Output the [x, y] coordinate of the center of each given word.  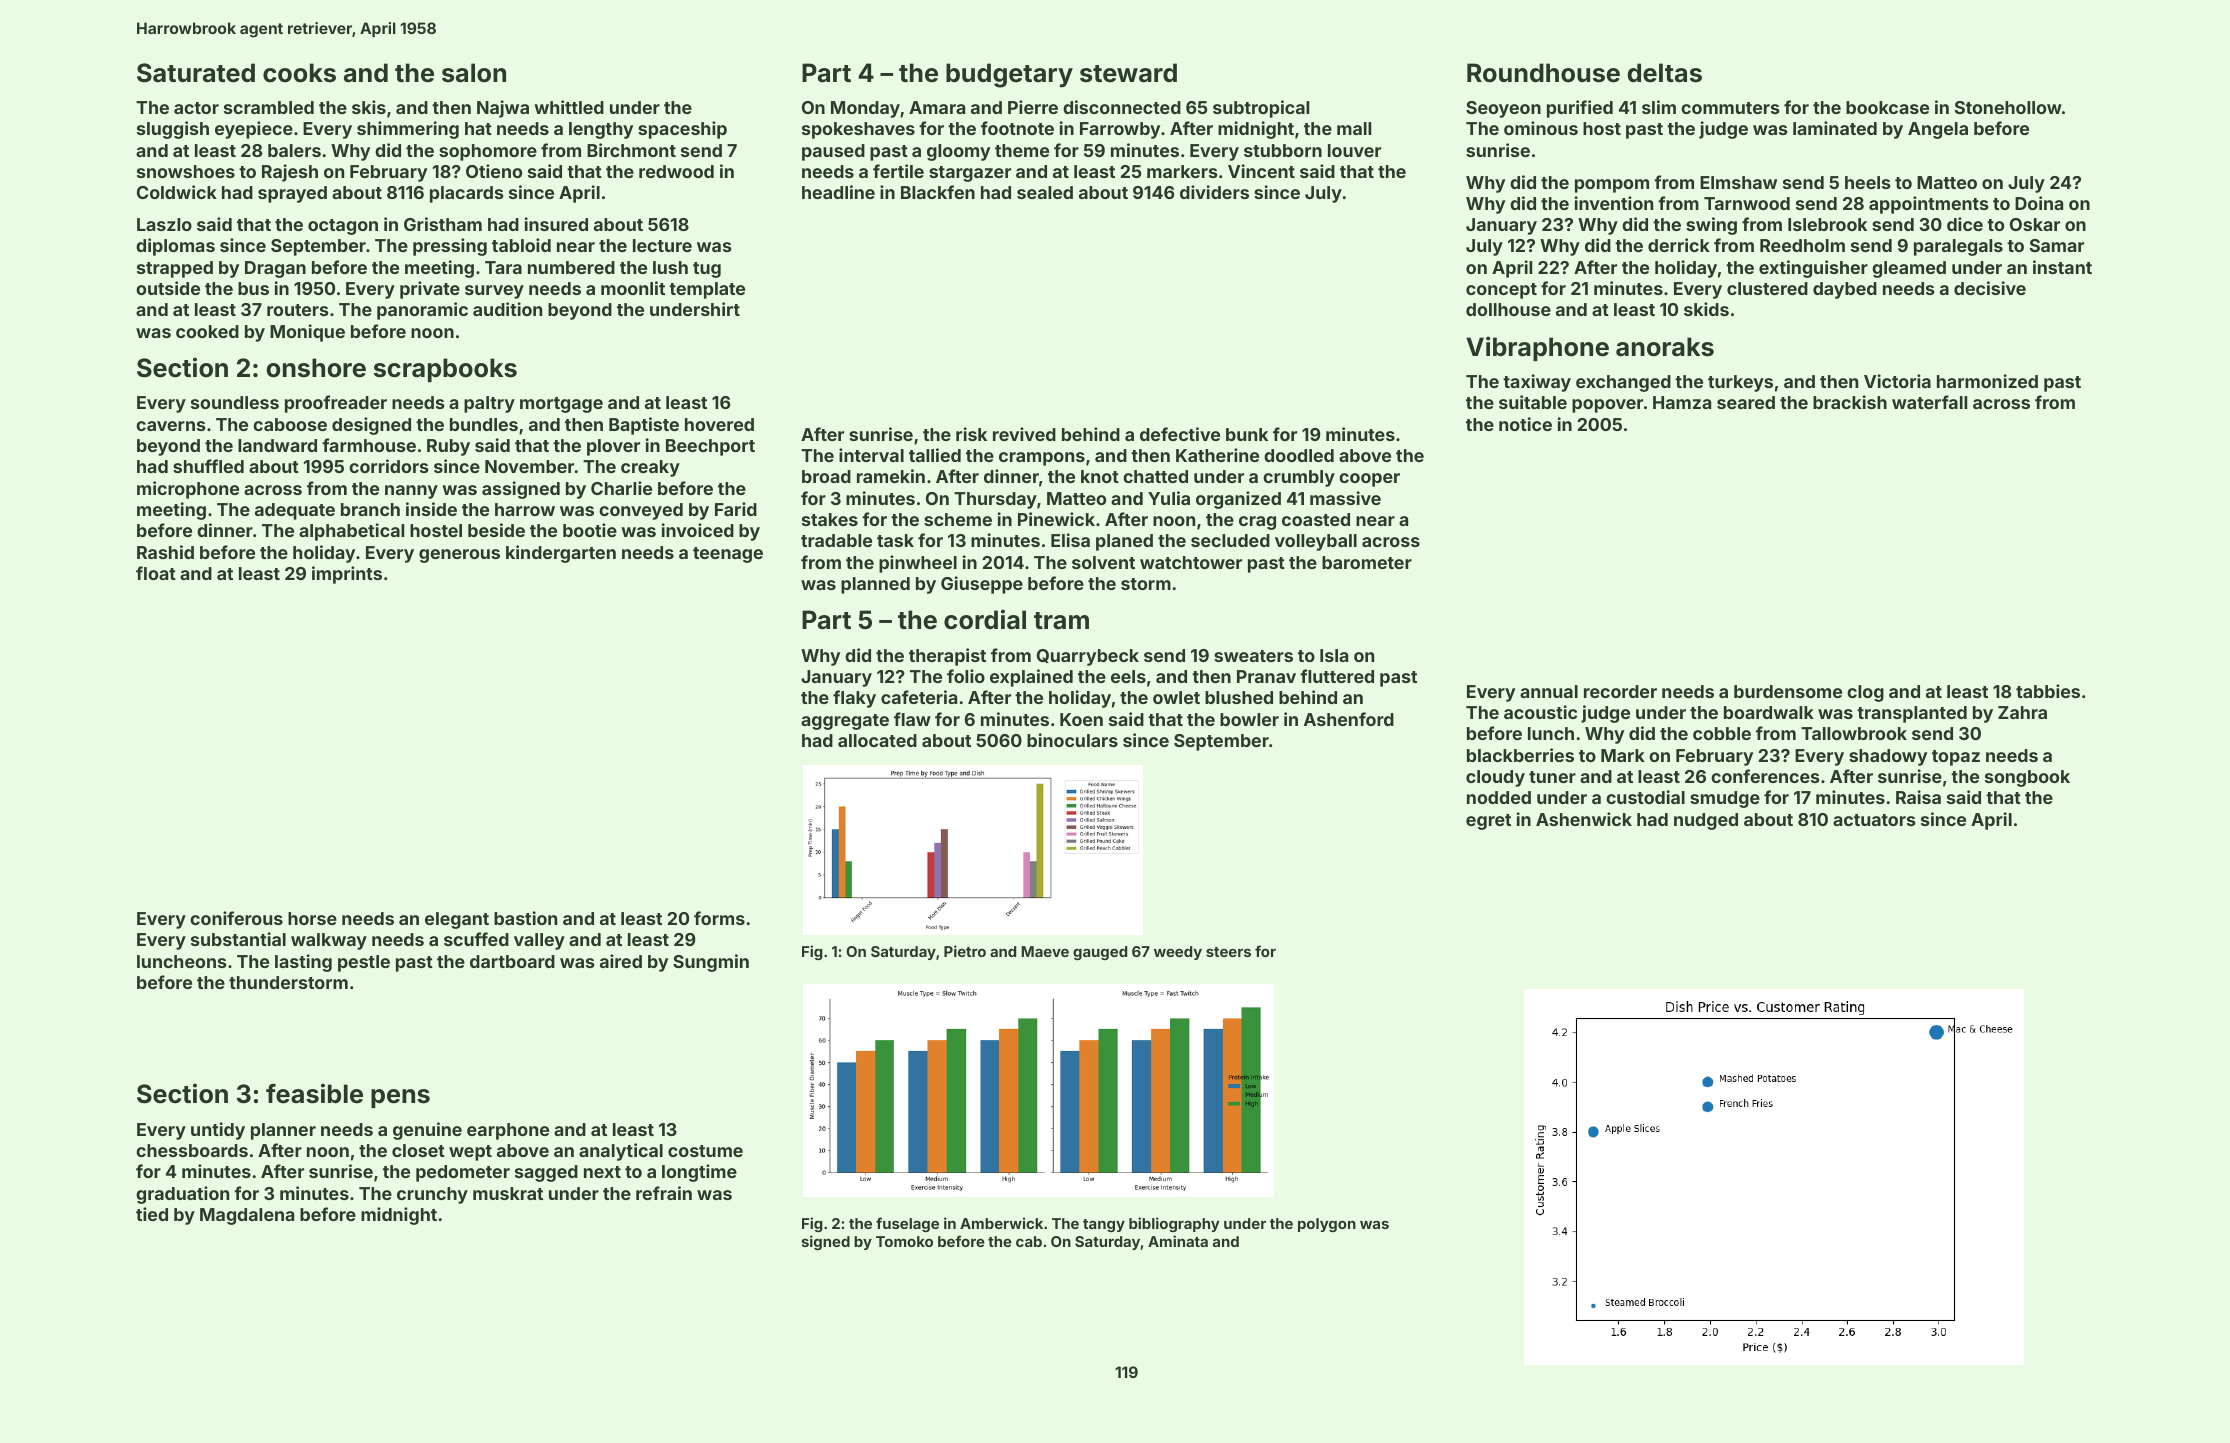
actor [196, 108]
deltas [1665, 73]
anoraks [1665, 347]
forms [719, 918]
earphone [508, 1131]
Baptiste [644, 426]
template [707, 290]
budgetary [1009, 75]
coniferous [236, 918]
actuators [1874, 820]
